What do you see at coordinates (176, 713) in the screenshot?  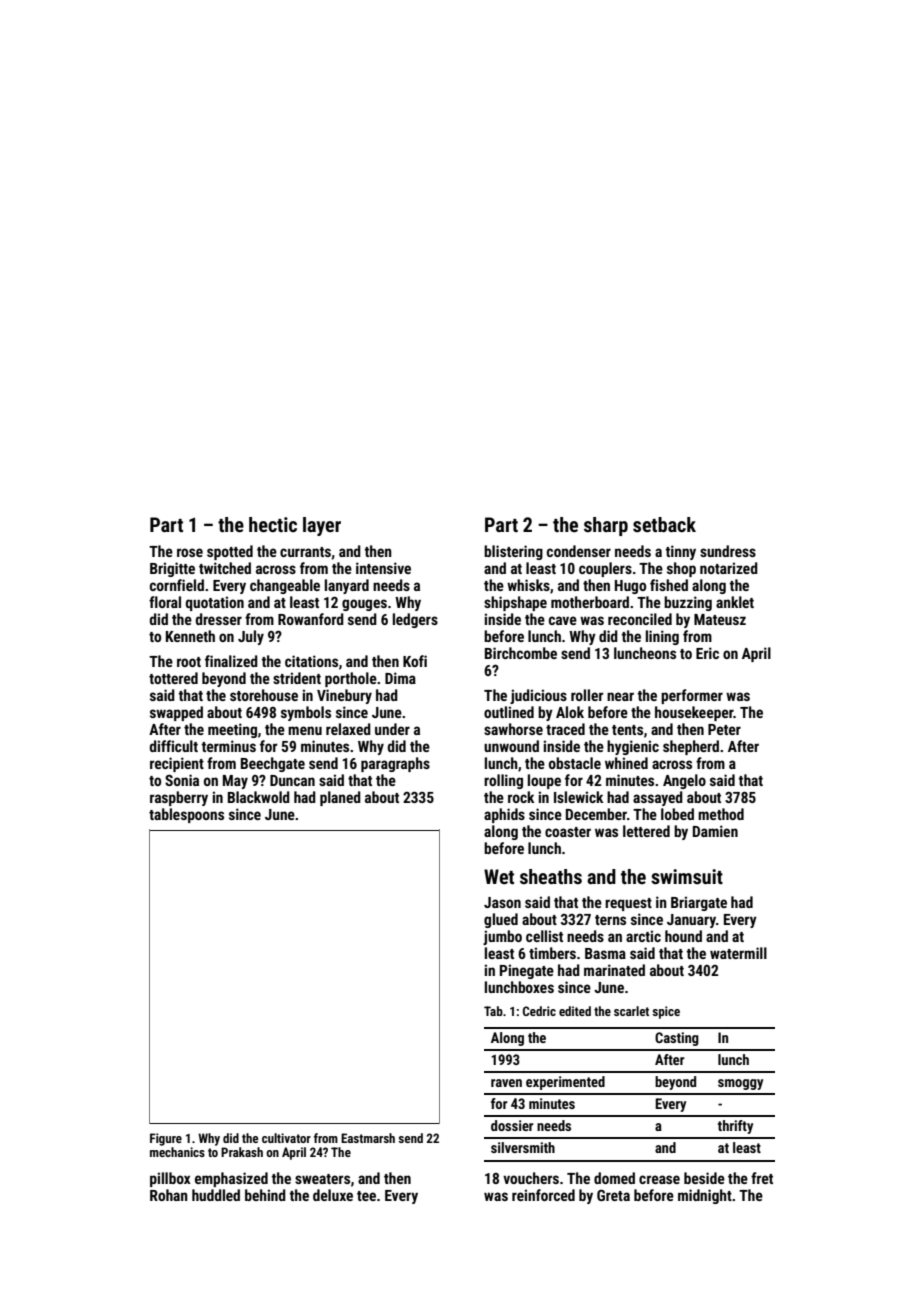 I see `swapped` at bounding box center [176, 713].
